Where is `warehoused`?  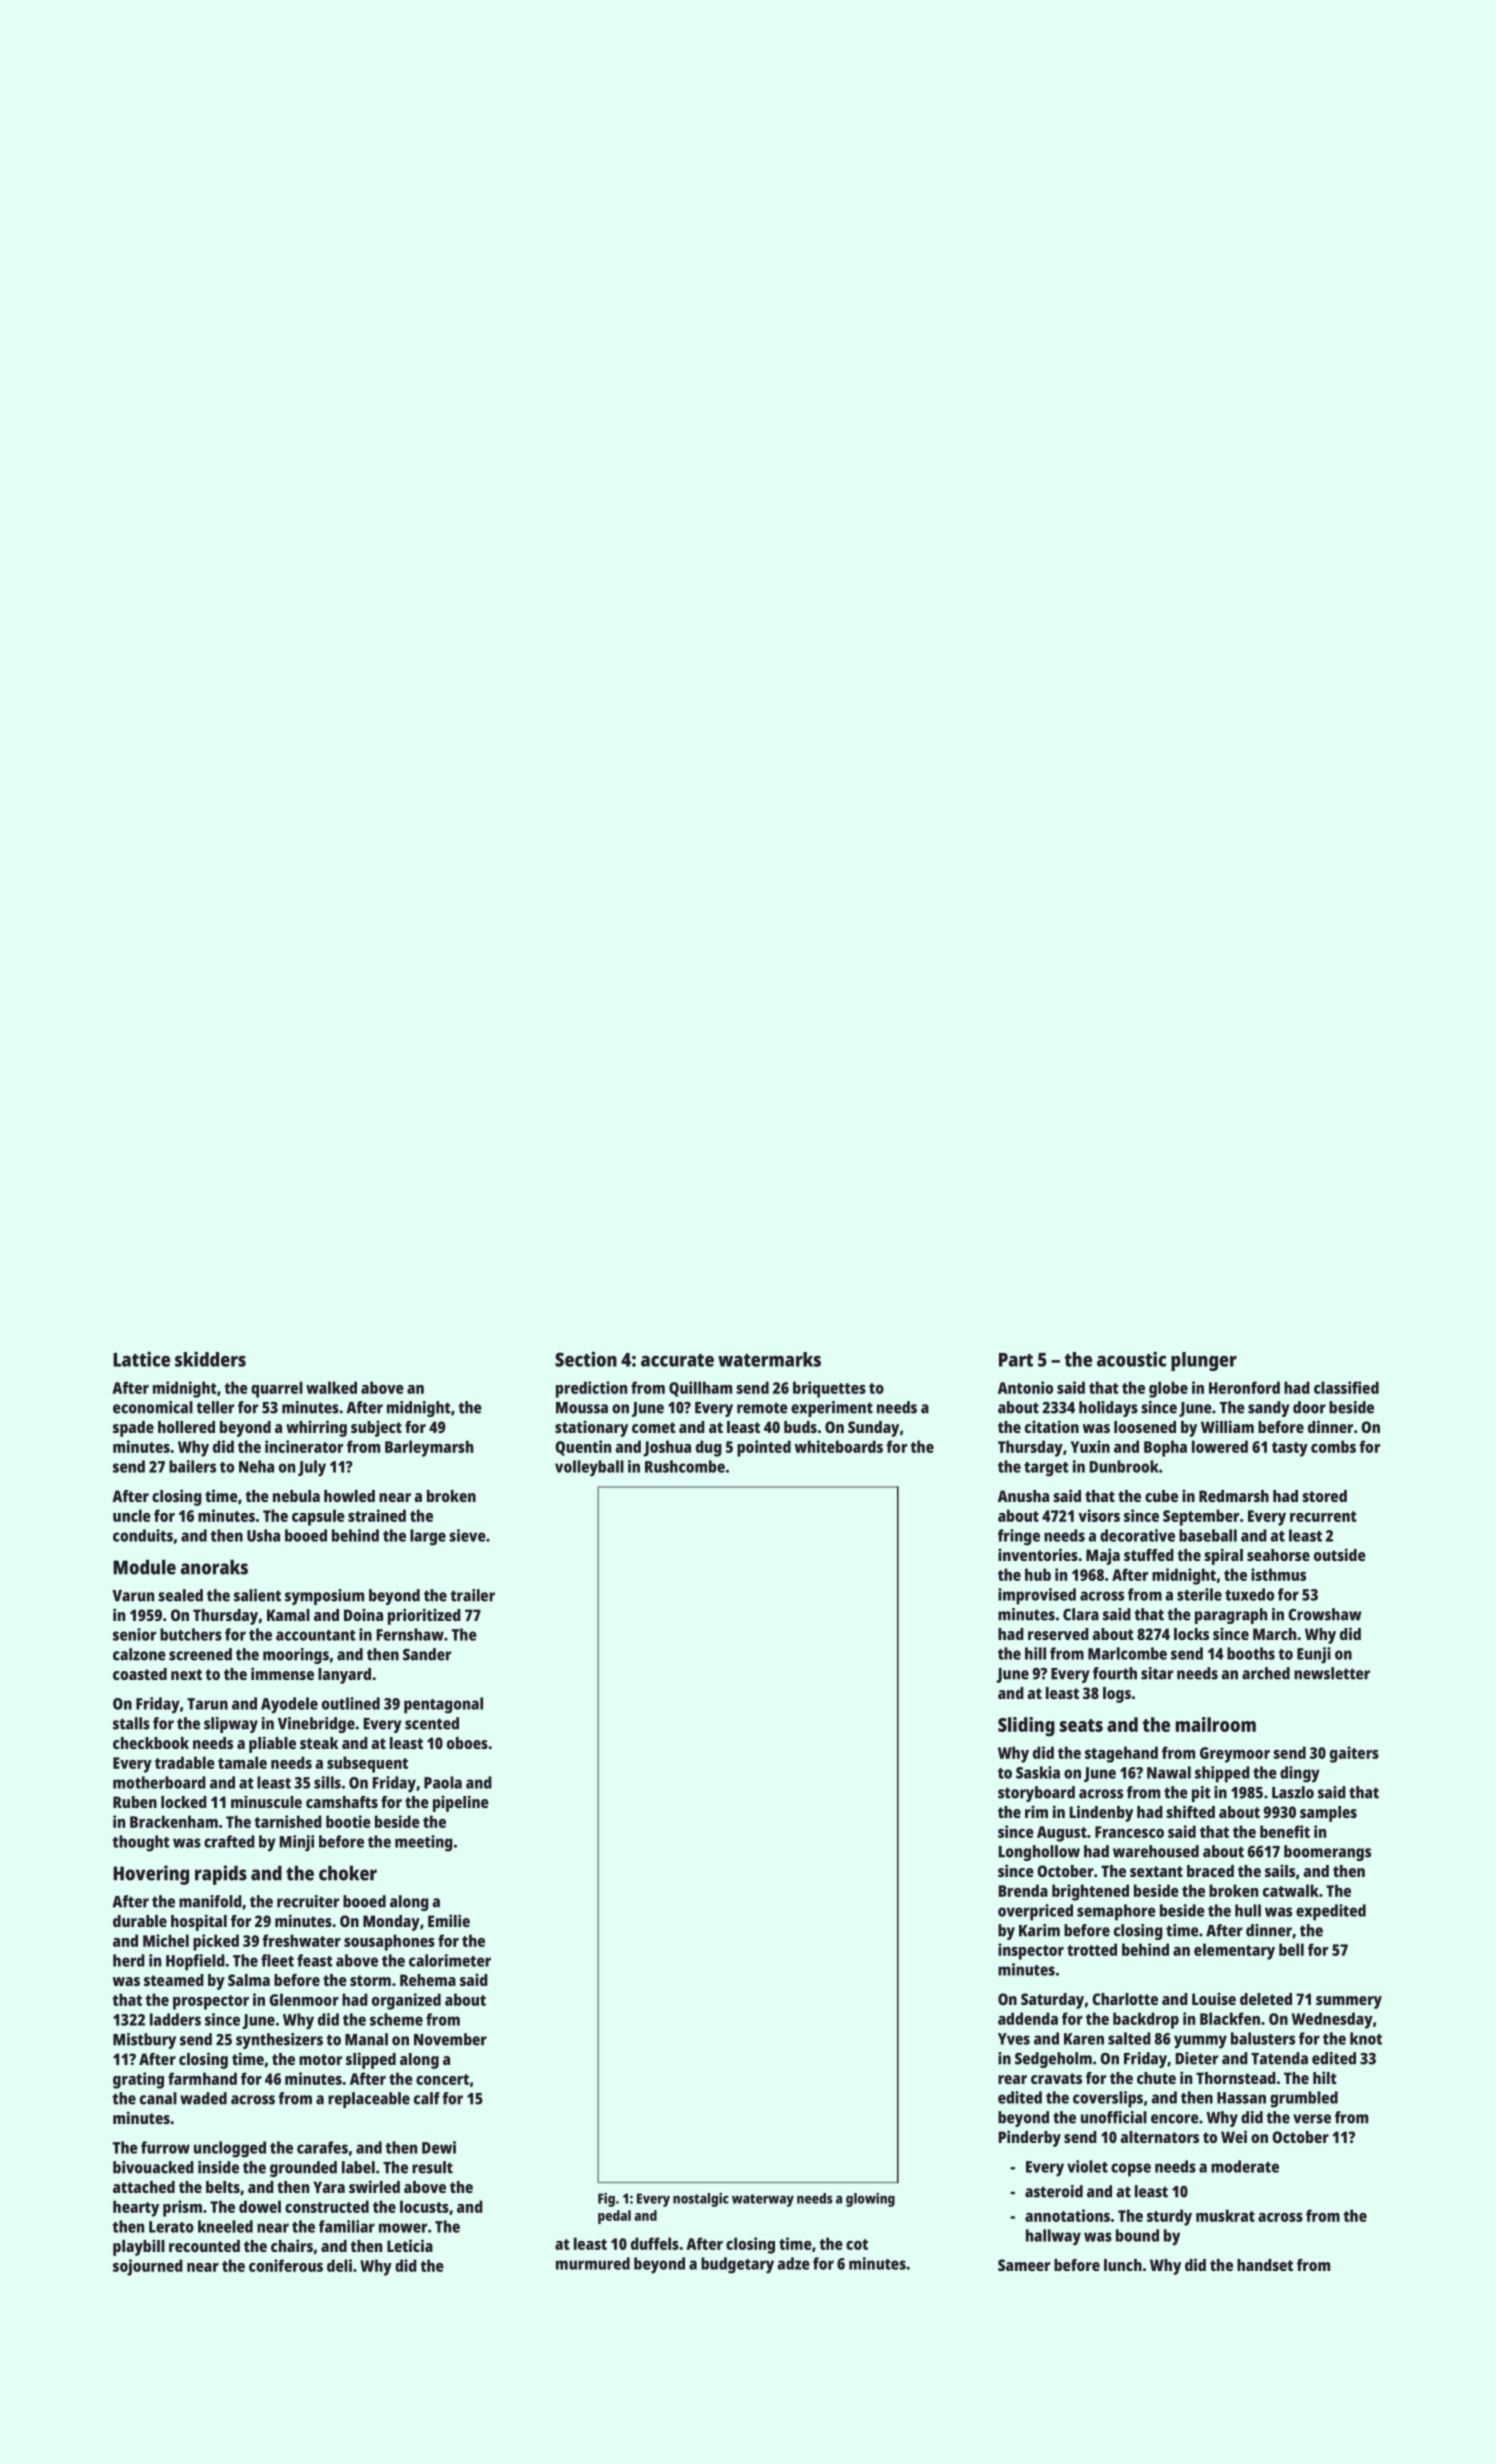
warehoused is located at coordinates (1156, 1851).
